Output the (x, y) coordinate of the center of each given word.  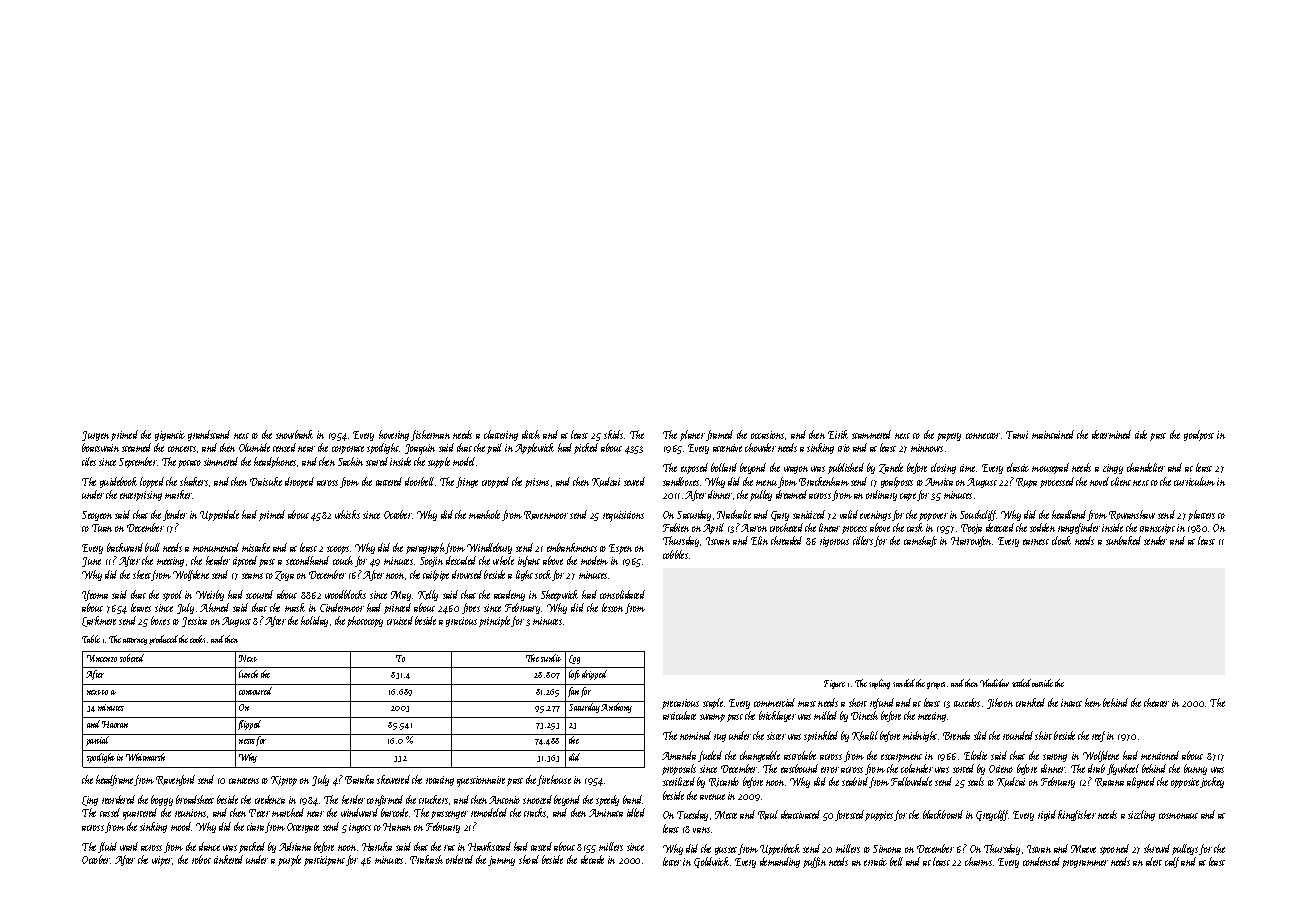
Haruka (377, 846)
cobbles (675, 554)
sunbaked (1123, 540)
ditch (531, 434)
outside (1042, 683)
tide (1141, 434)
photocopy (365, 621)
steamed (136, 447)
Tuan (102, 528)
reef (1098, 736)
